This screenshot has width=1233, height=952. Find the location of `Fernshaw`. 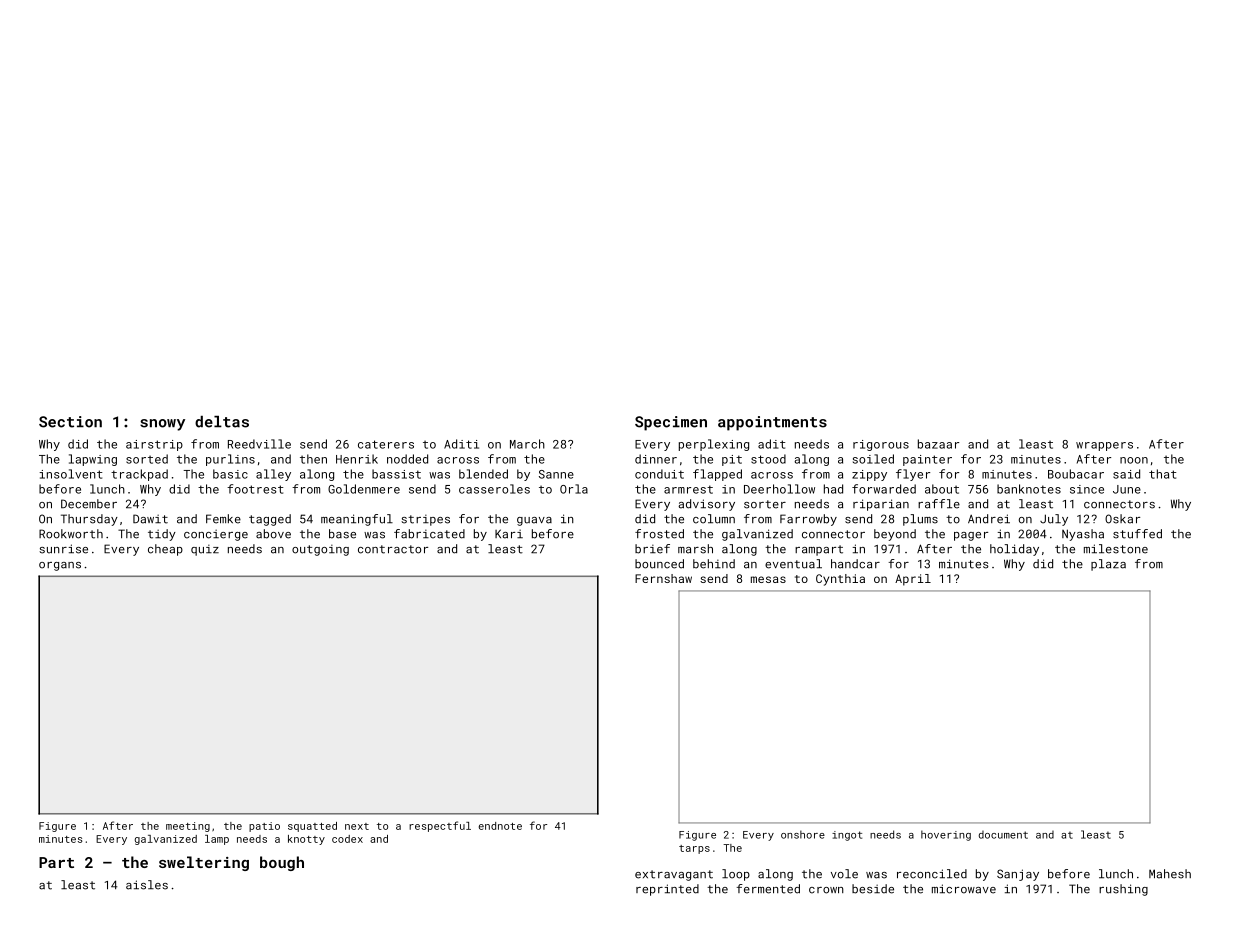

Fernshaw is located at coordinates (663, 578).
